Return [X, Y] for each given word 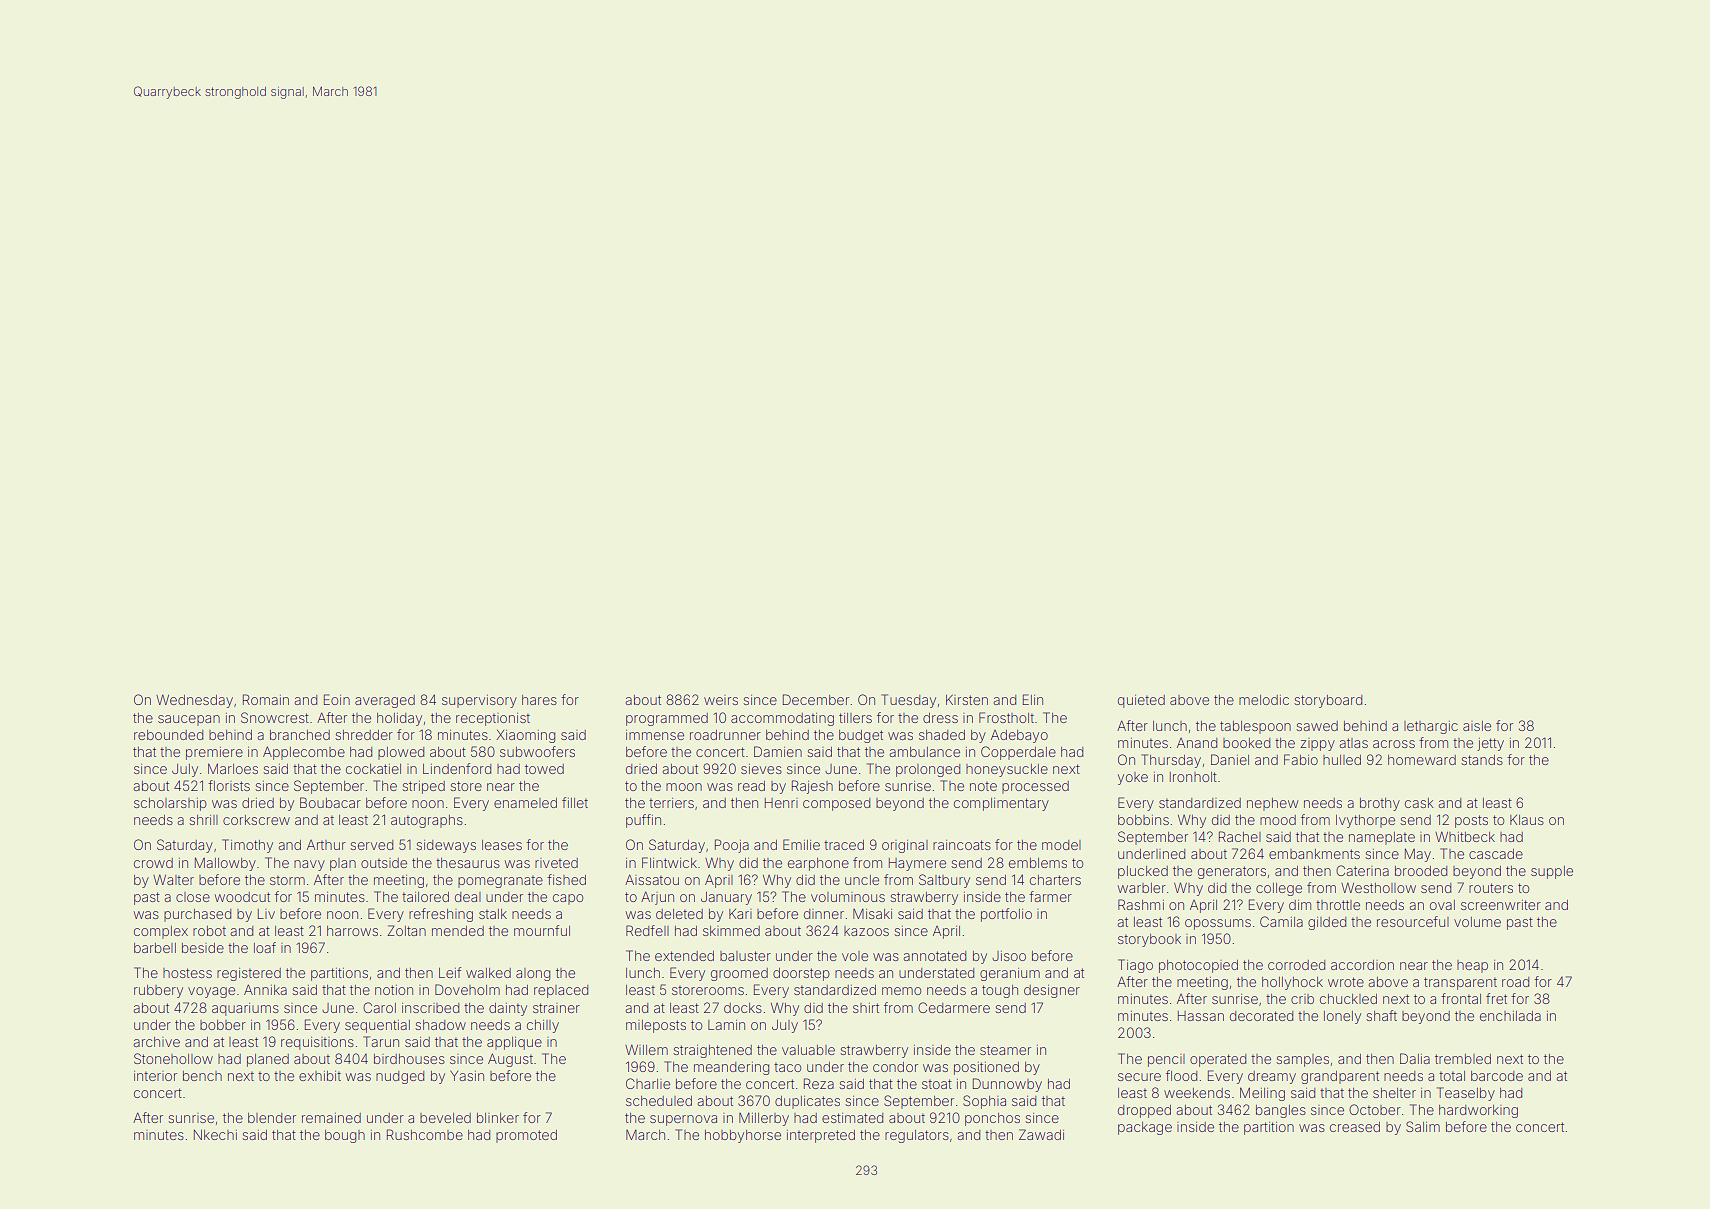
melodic [1264, 700]
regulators [917, 1136]
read [751, 786]
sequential [377, 1026]
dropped [1144, 1111]
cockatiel [373, 769]
